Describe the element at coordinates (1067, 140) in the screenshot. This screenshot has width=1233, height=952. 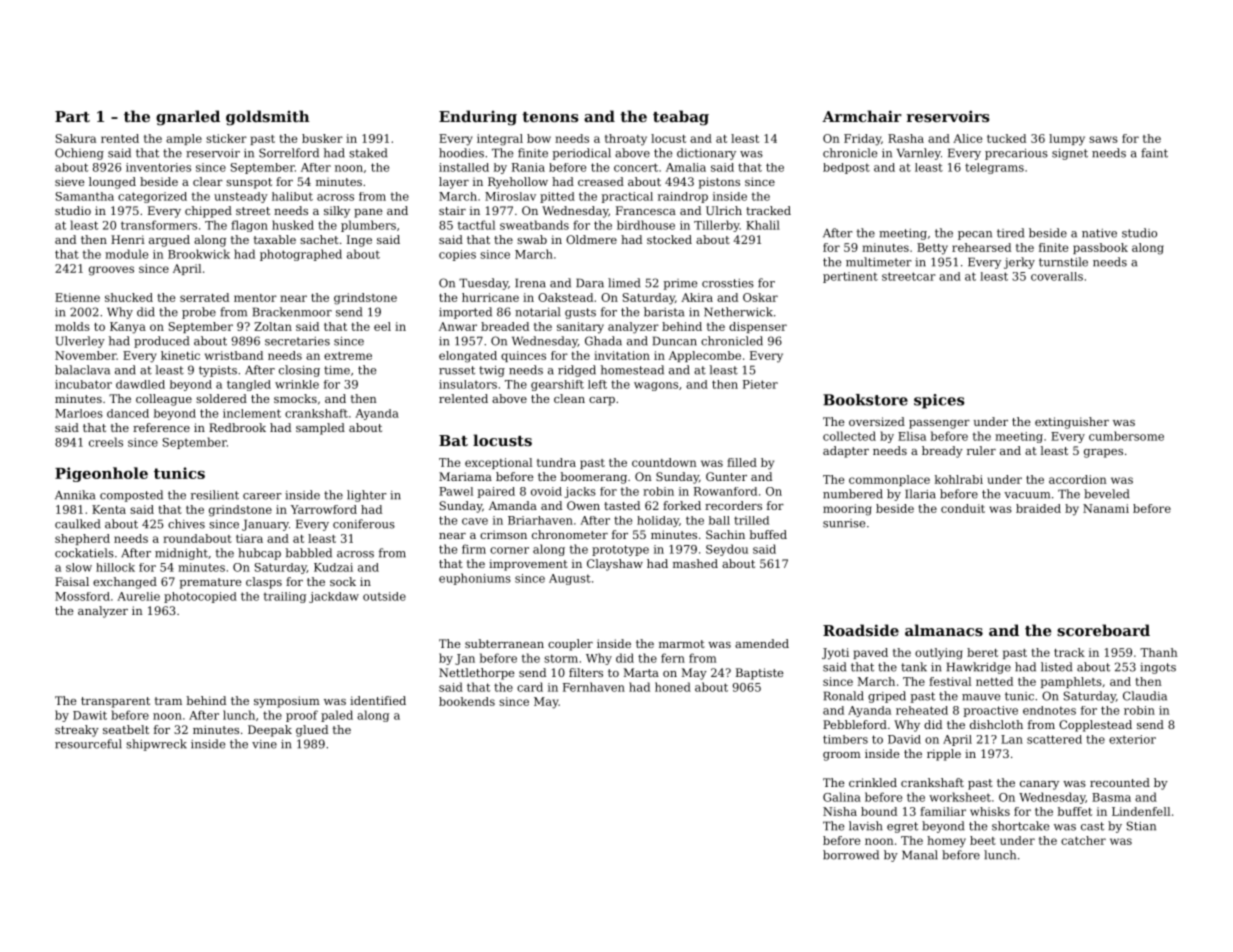
I see `lumpy` at that location.
